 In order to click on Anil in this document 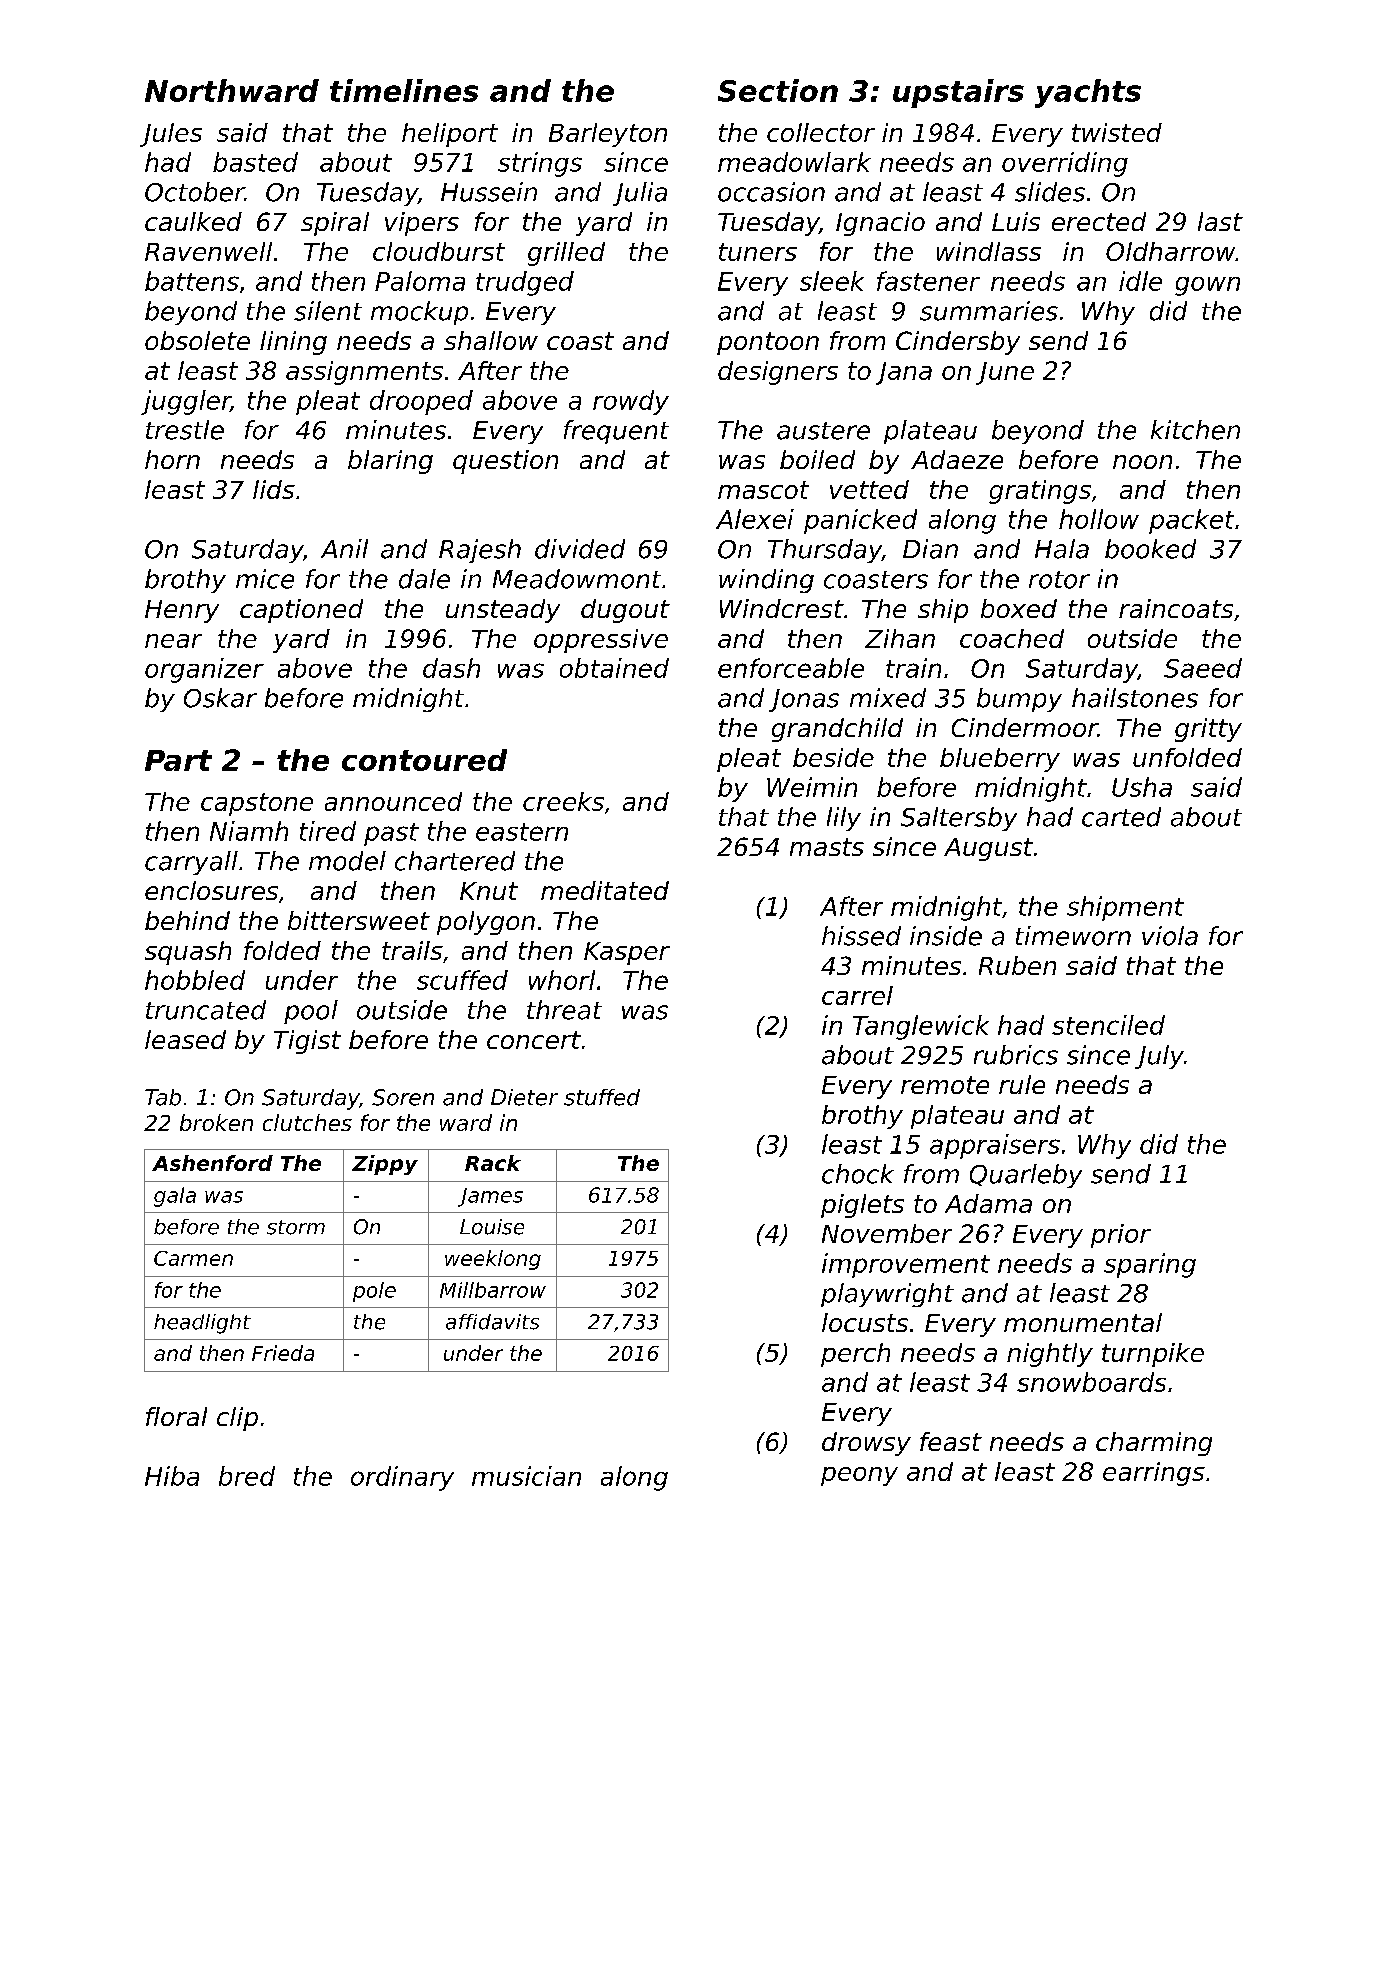, I will do `click(344, 548)`.
